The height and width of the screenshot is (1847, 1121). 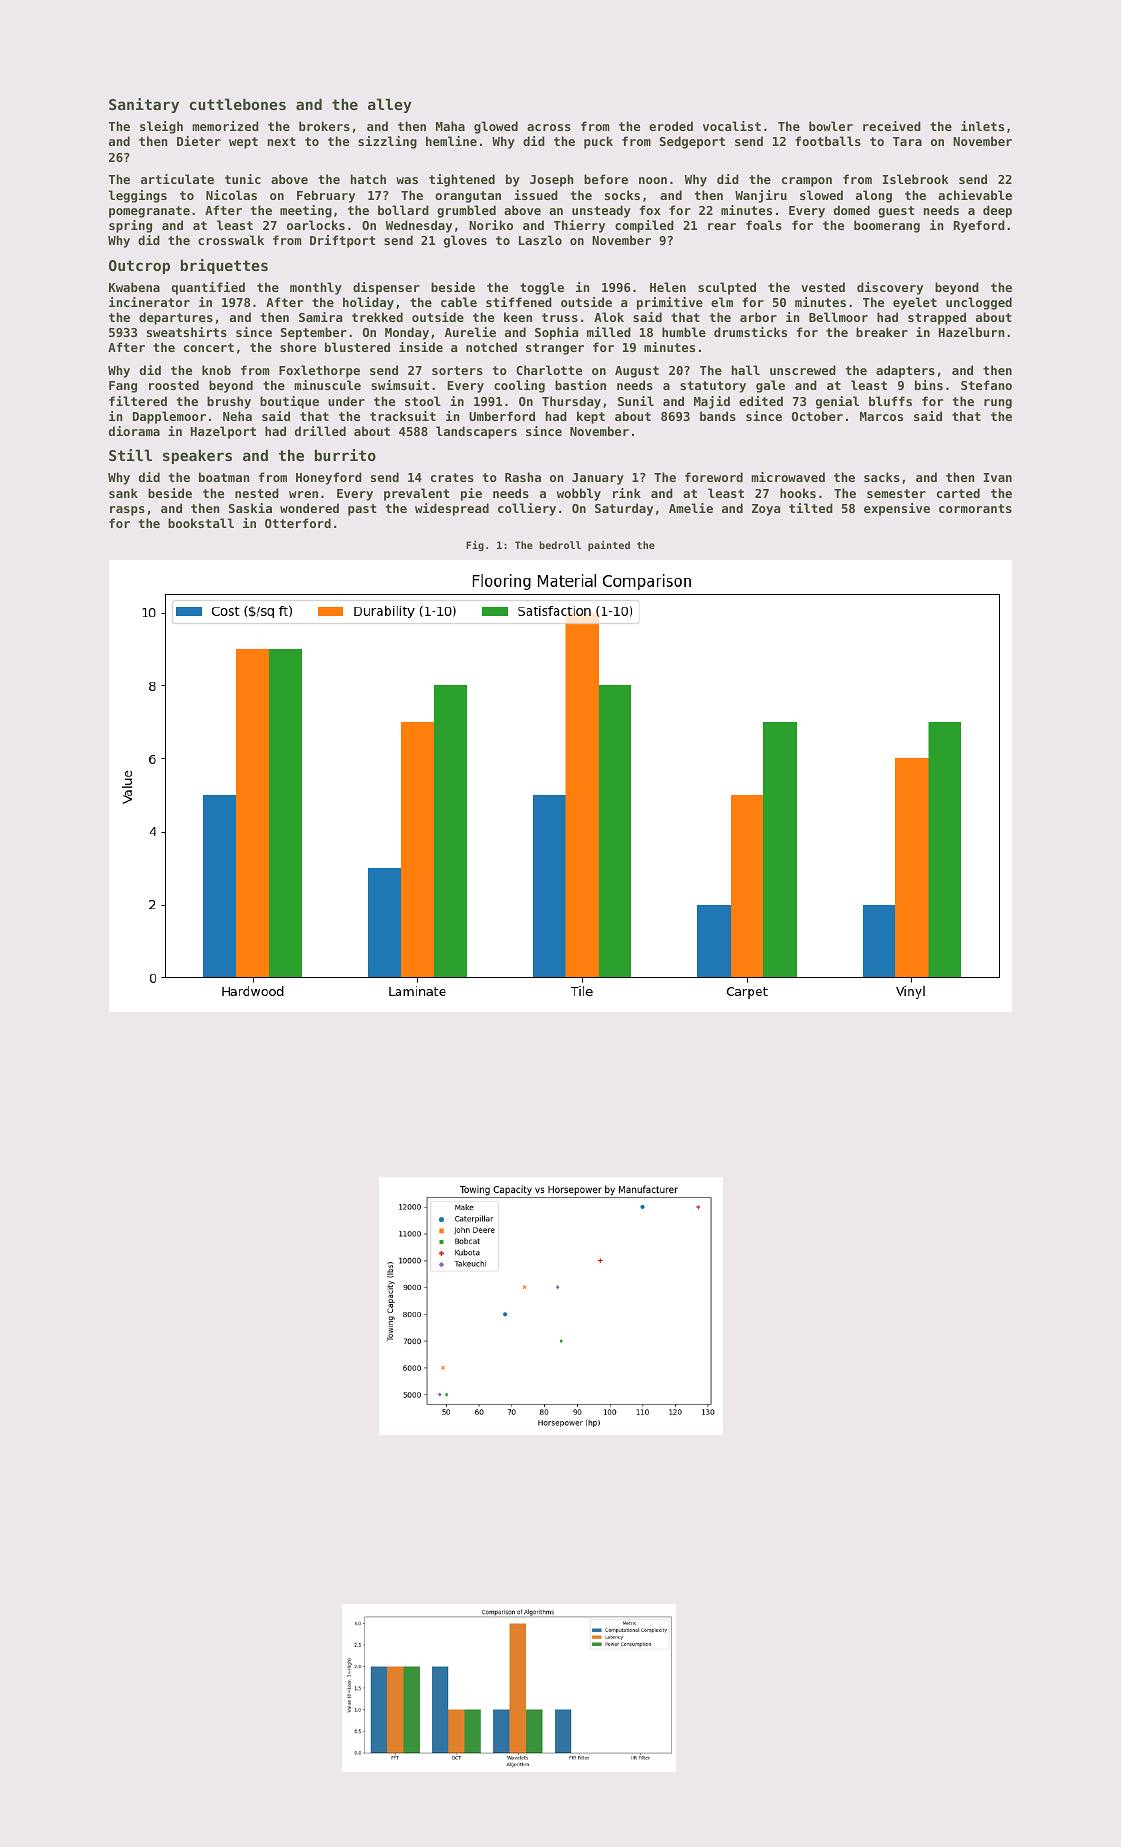 What do you see at coordinates (209, 347) in the screenshot?
I see `concert` at bounding box center [209, 347].
